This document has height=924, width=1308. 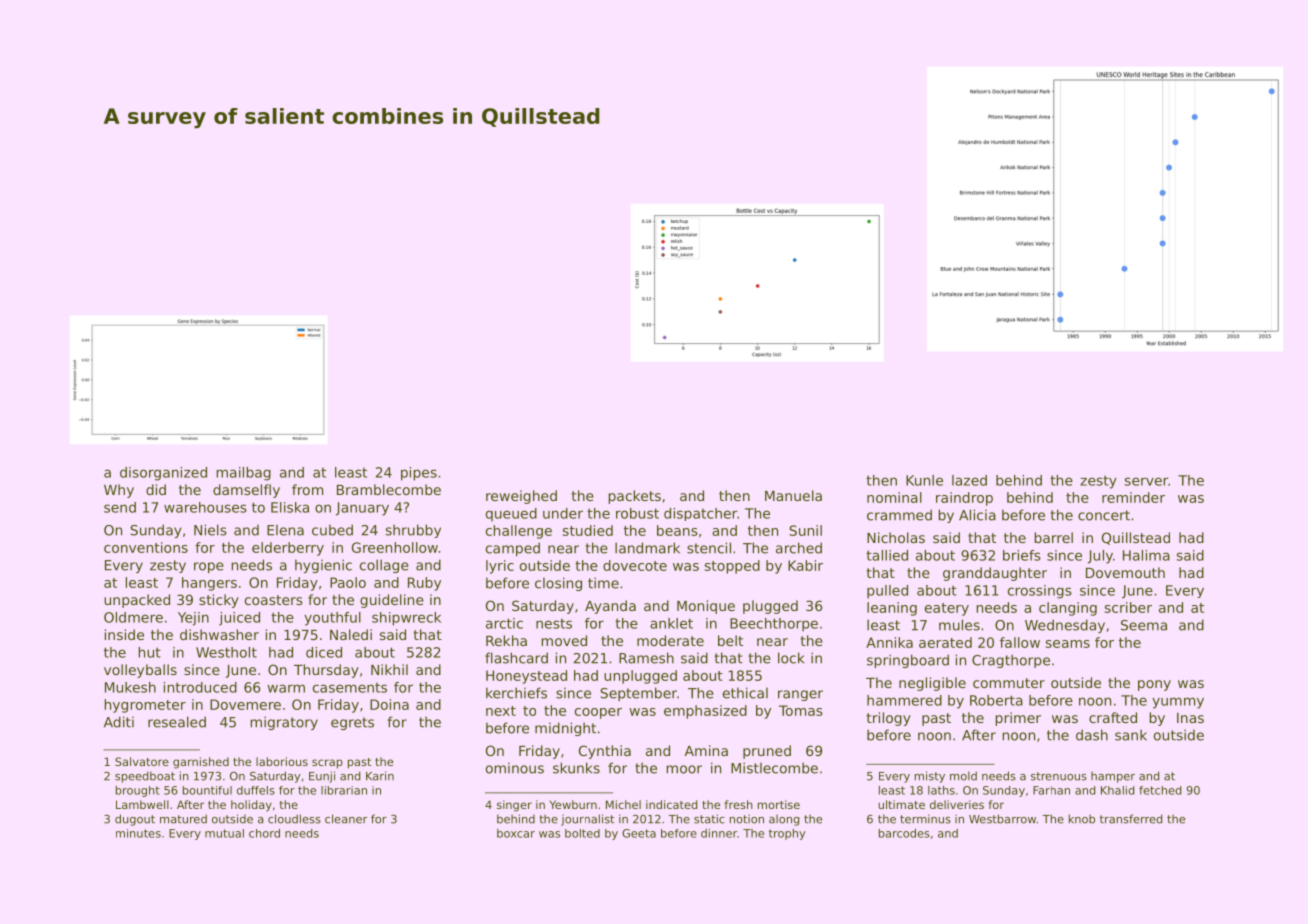 What do you see at coordinates (245, 704) in the document?
I see `Dovemere` at bounding box center [245, 704].
